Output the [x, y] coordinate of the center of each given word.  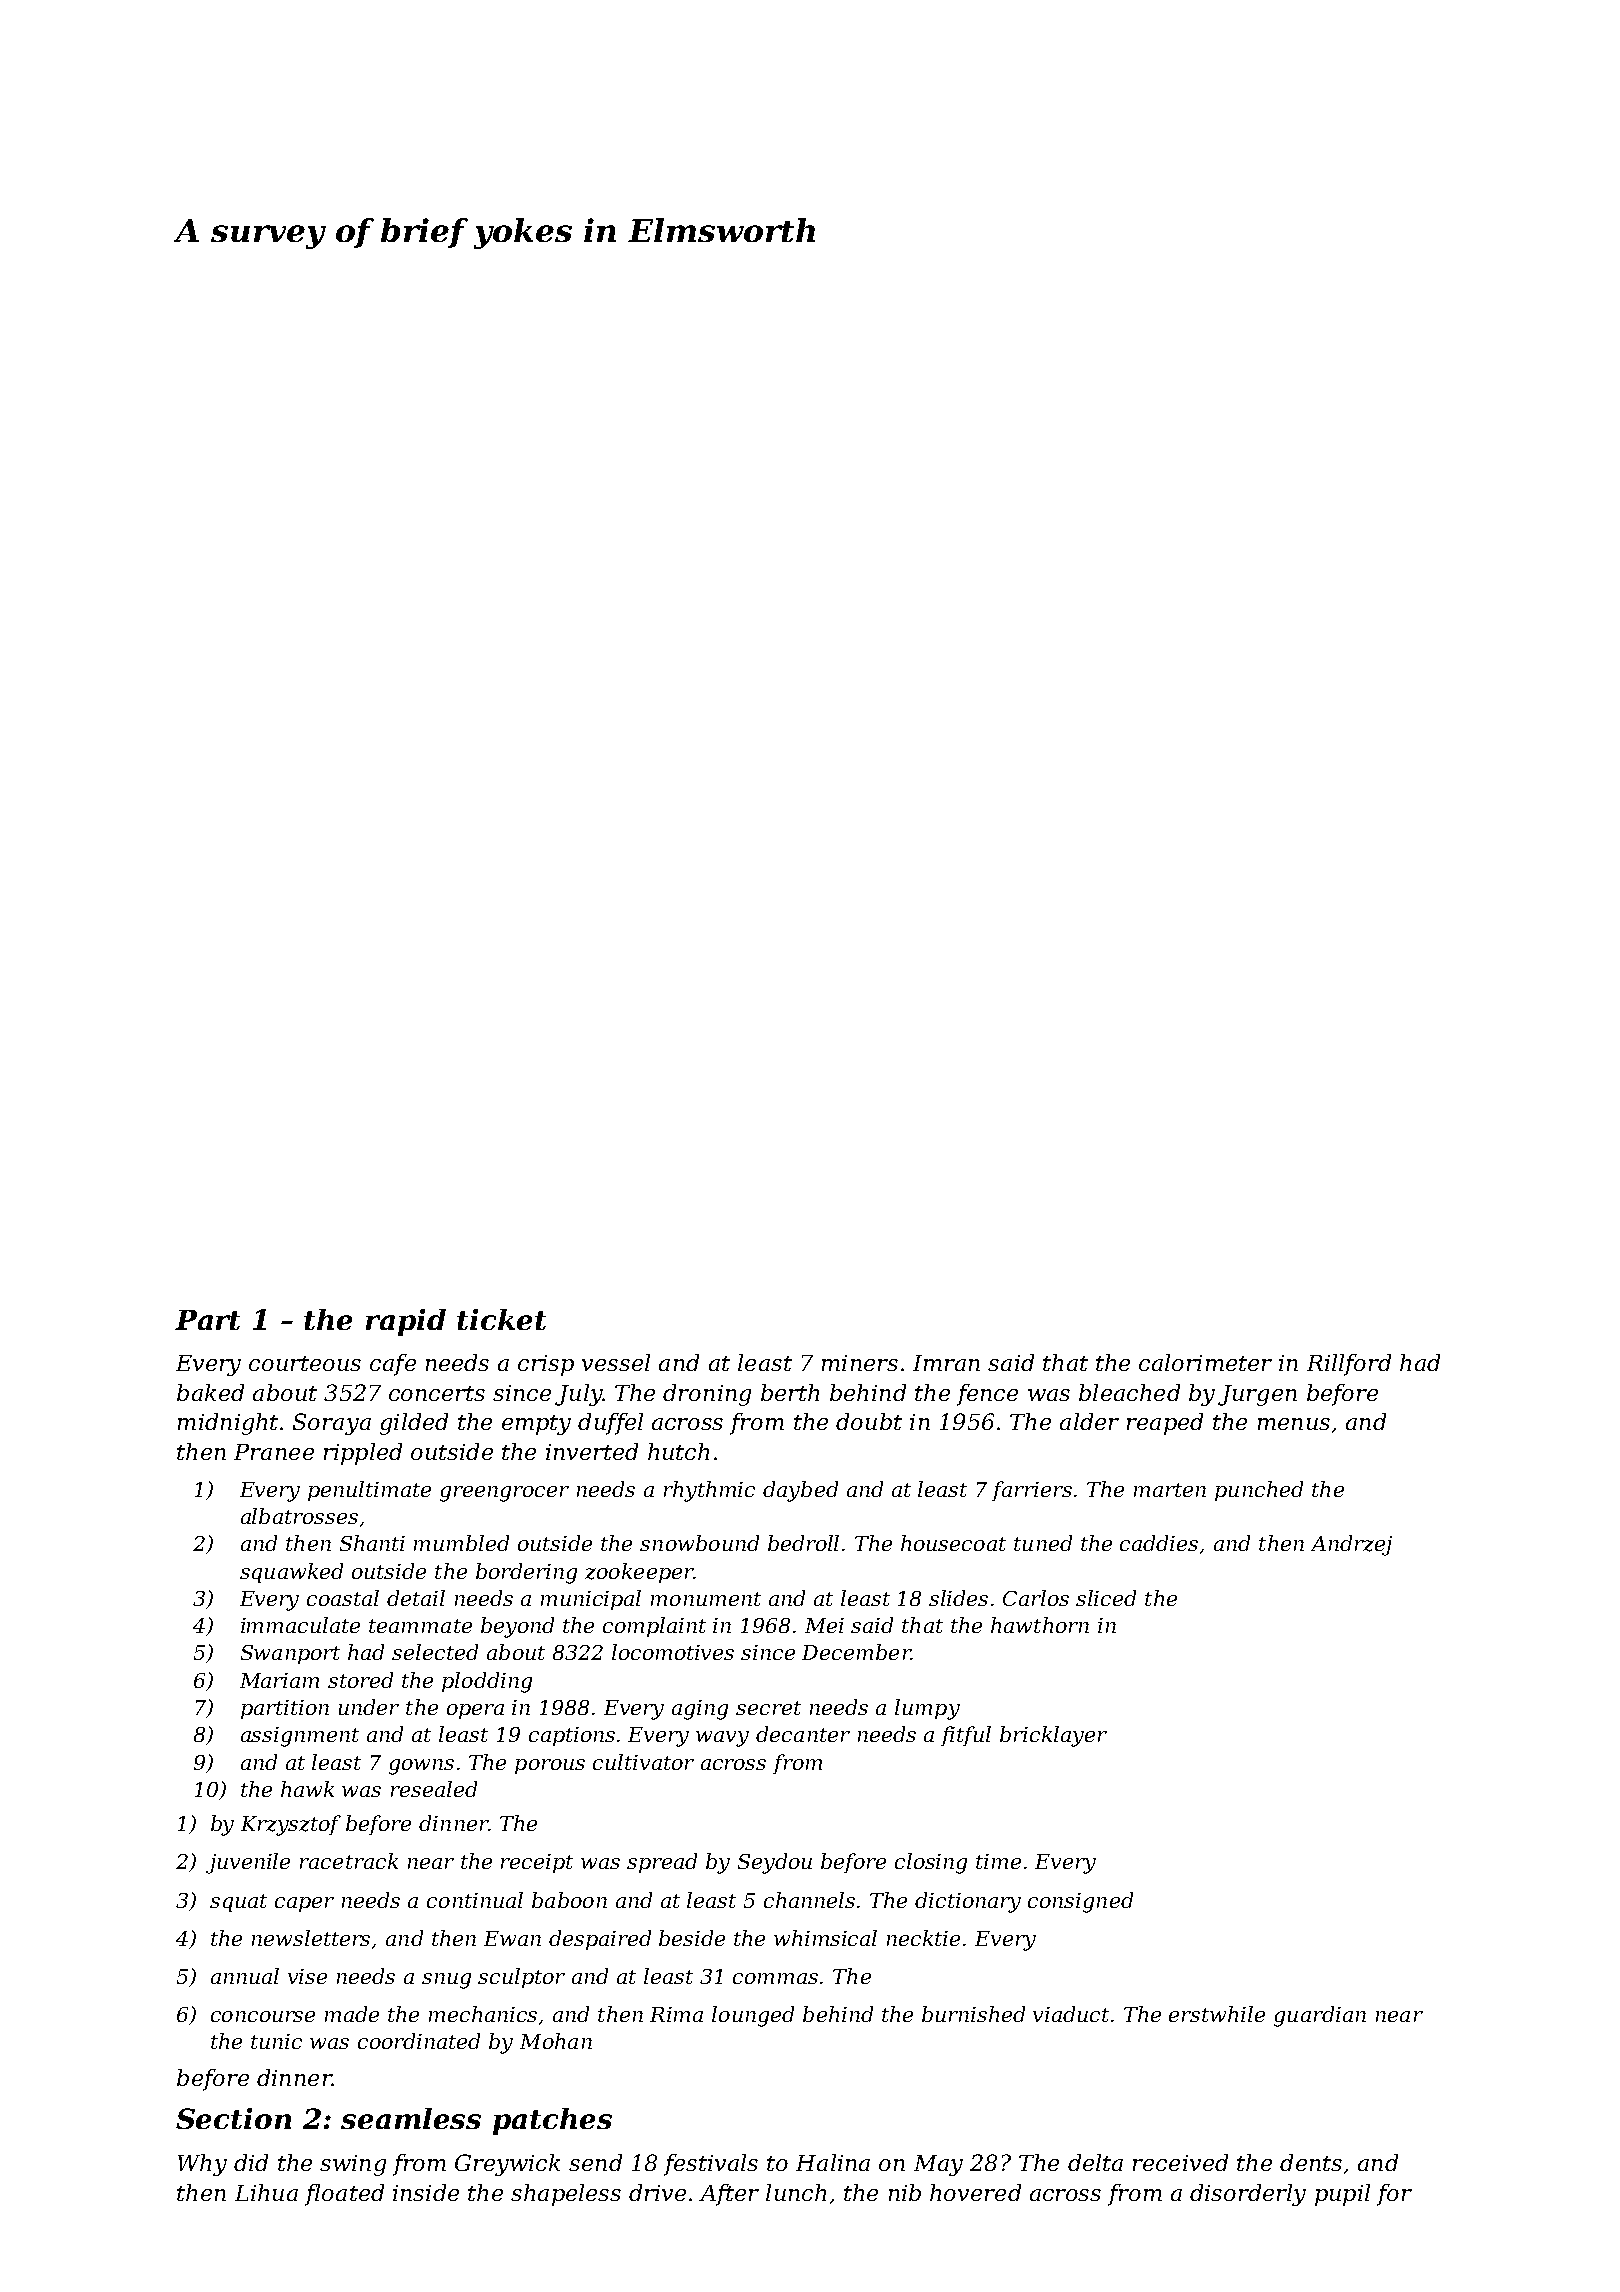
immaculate [300, 1625]
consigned [1080, 1902]
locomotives [673, 1652]
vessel [616, 1362]
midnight [228, 1424]
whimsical [825, 1938]
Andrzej [1351, 1545]
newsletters [311, 1938]
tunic [276, 2041]
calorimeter [1205, 1362]
